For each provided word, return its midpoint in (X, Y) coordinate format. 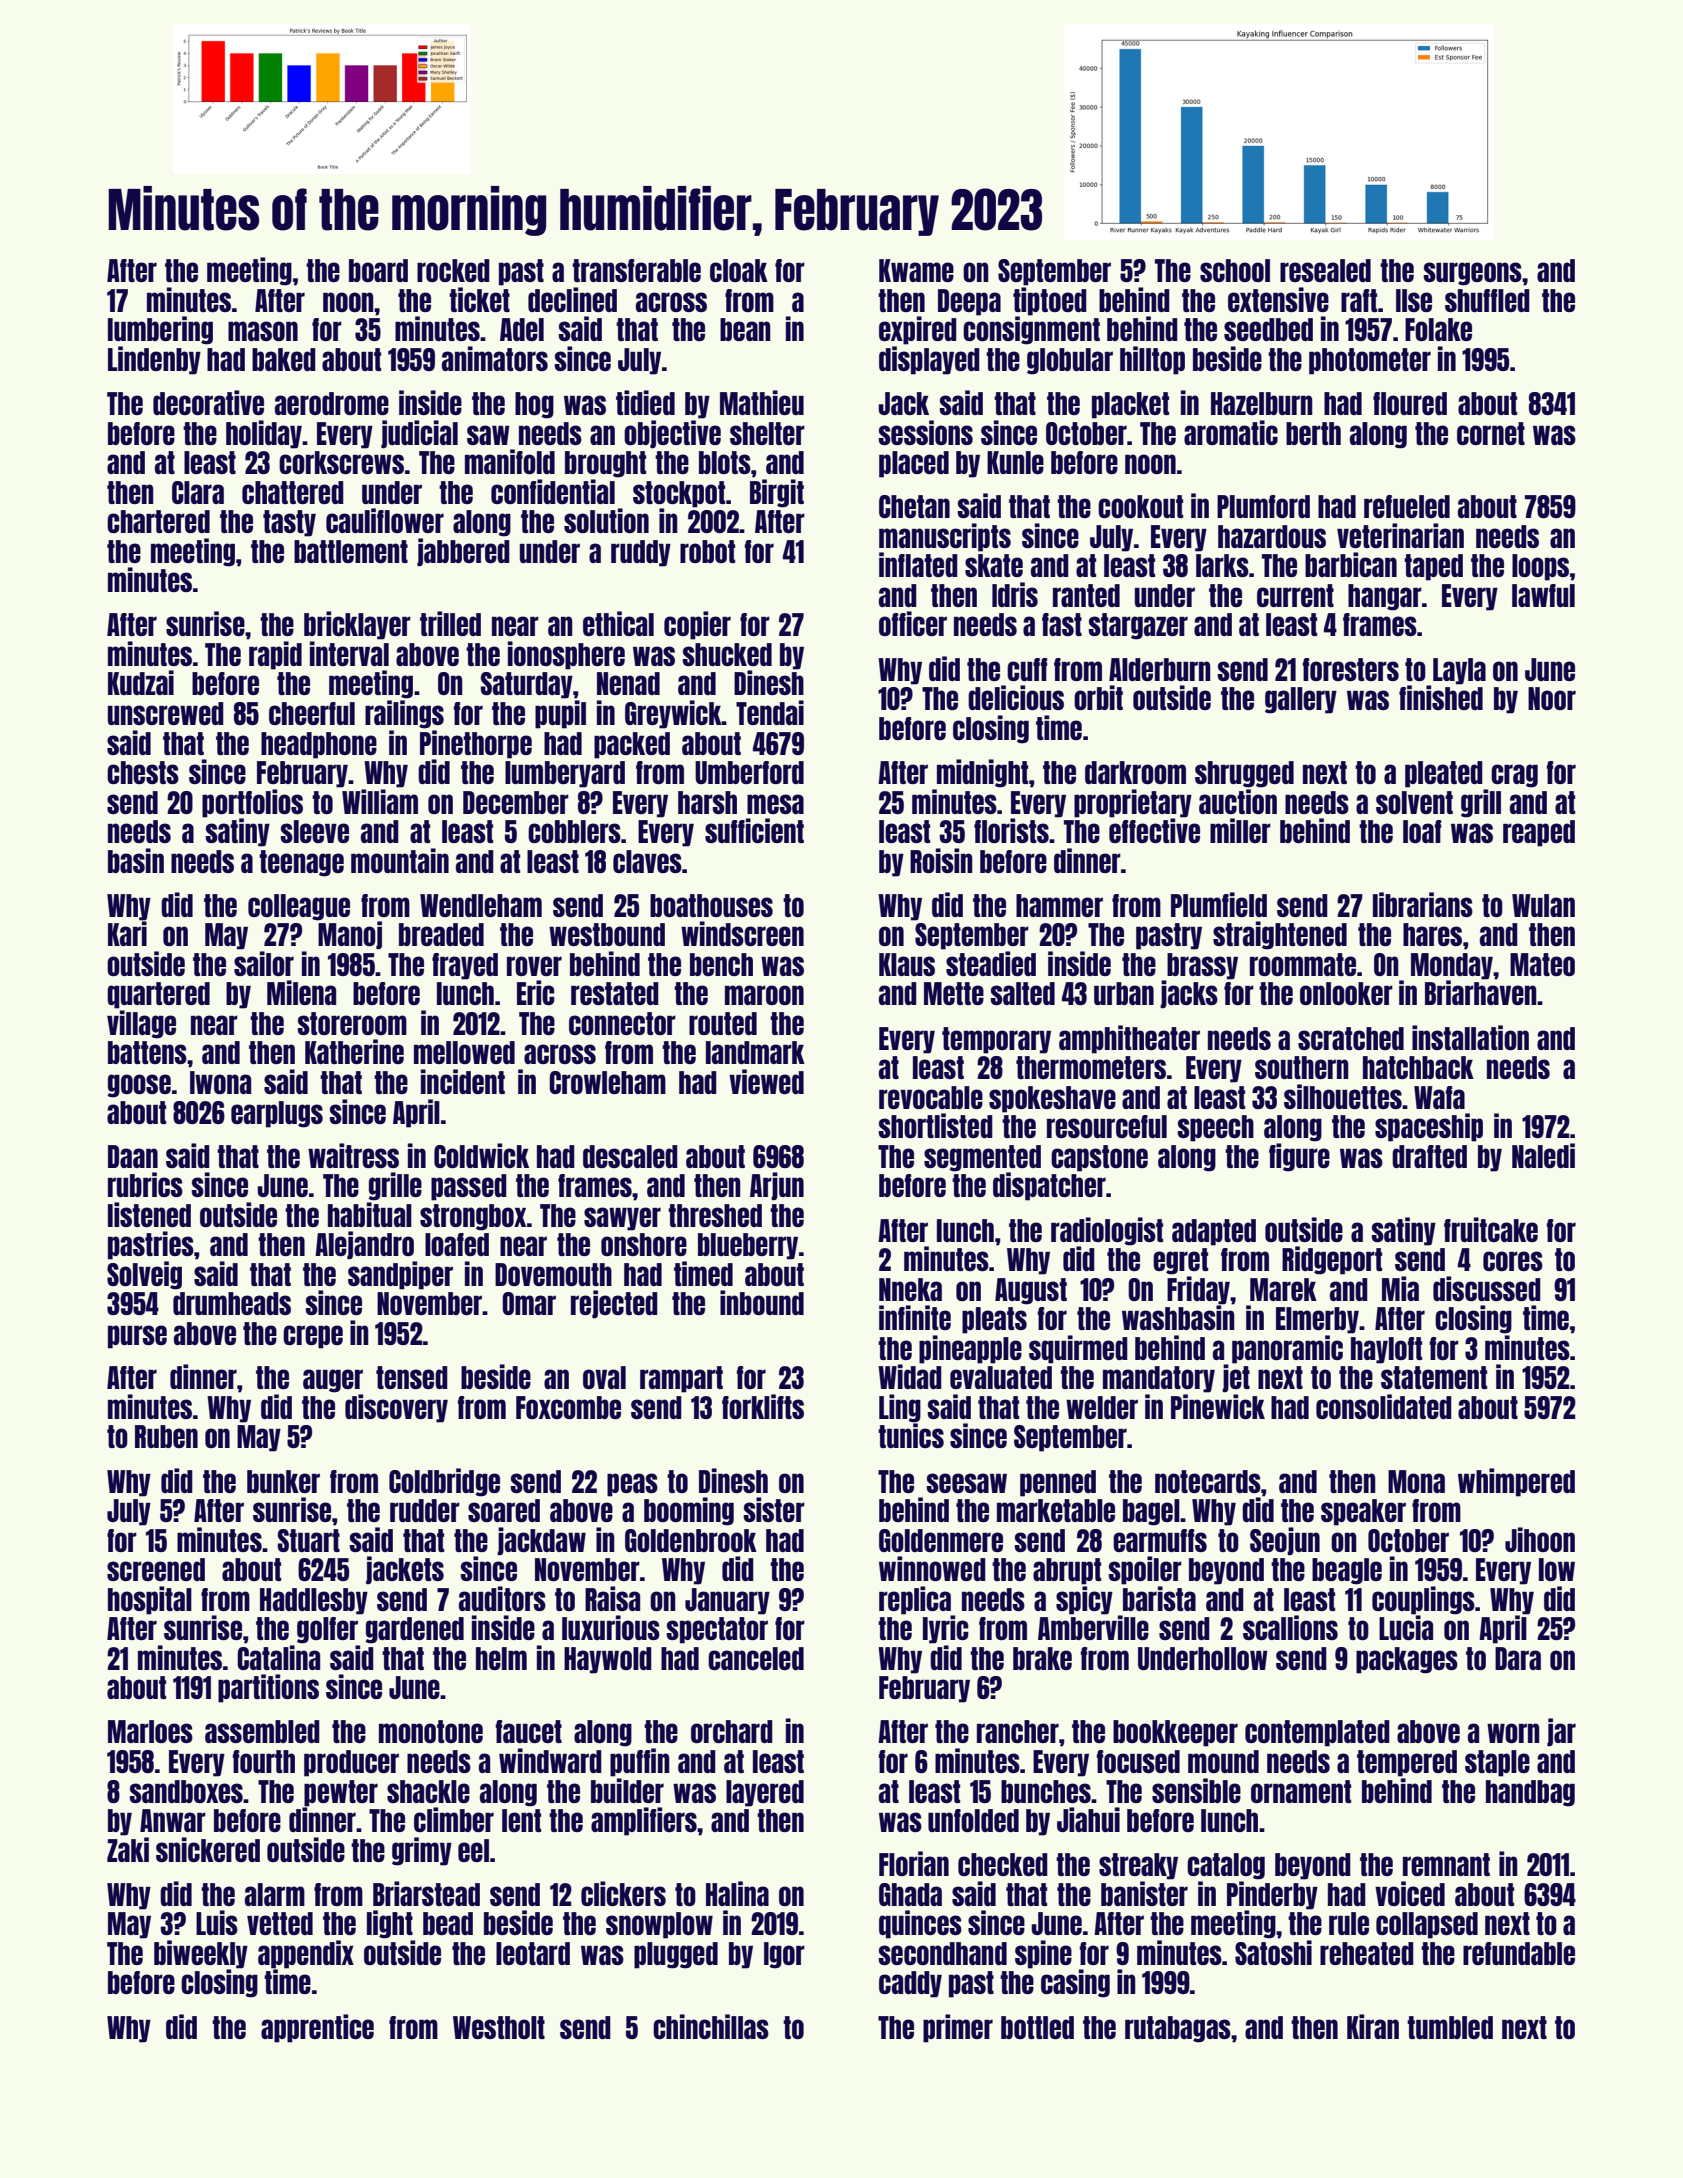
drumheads (232, 1303)
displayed (929, 360)
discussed (1487, 1288)
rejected (614, 1304)
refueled (1407, 506)
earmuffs (1160, 1540)
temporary (996, 1040)
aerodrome (332, 403)
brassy (1202, 966)
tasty (289, 523)
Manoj (350, 935)
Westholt (499, 2027)
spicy (1084, 1600)
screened (156, 1569)
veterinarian (1400, 535)
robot (707, 551)
